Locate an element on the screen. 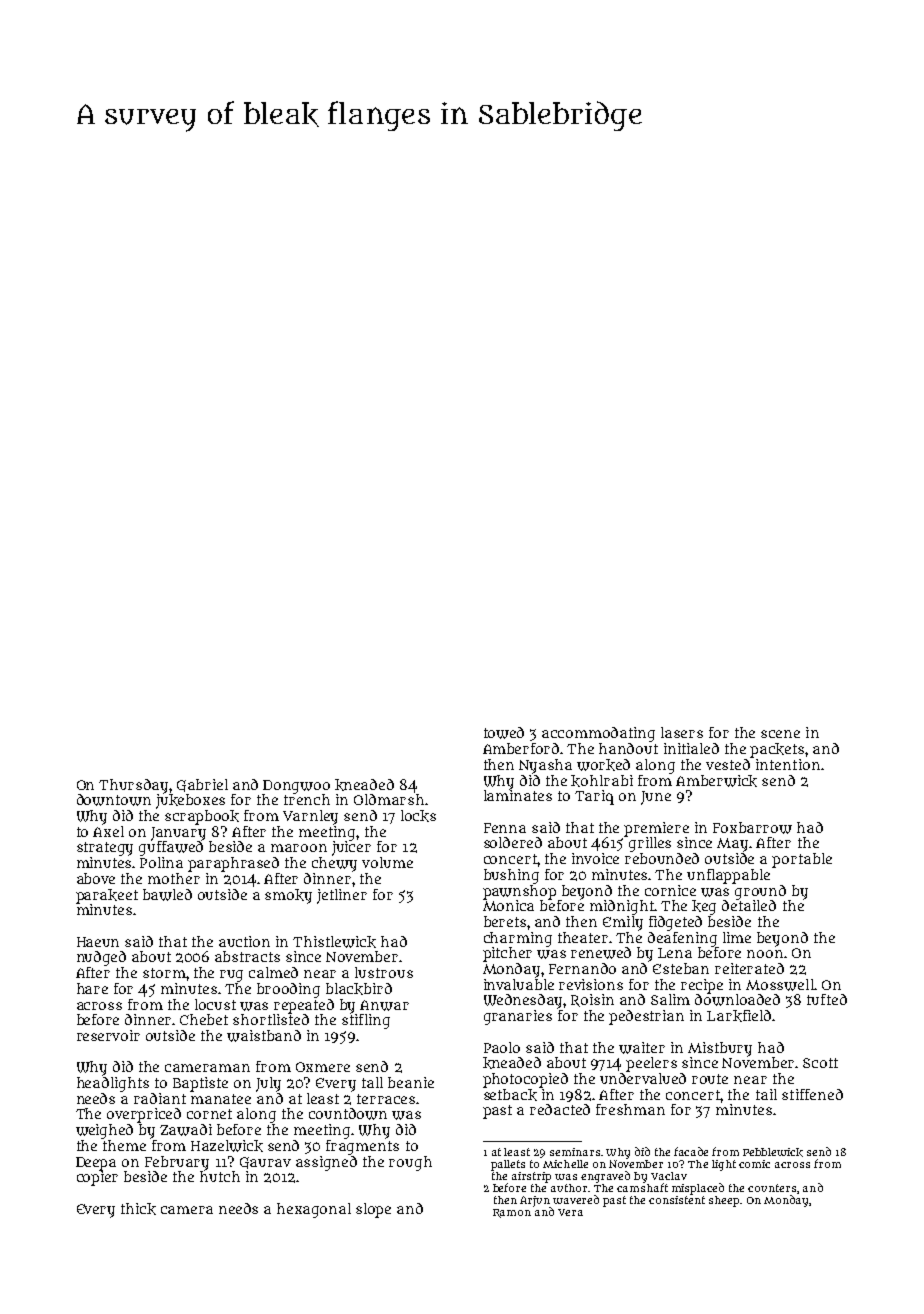  scene is located at coordinates (780, 734).
